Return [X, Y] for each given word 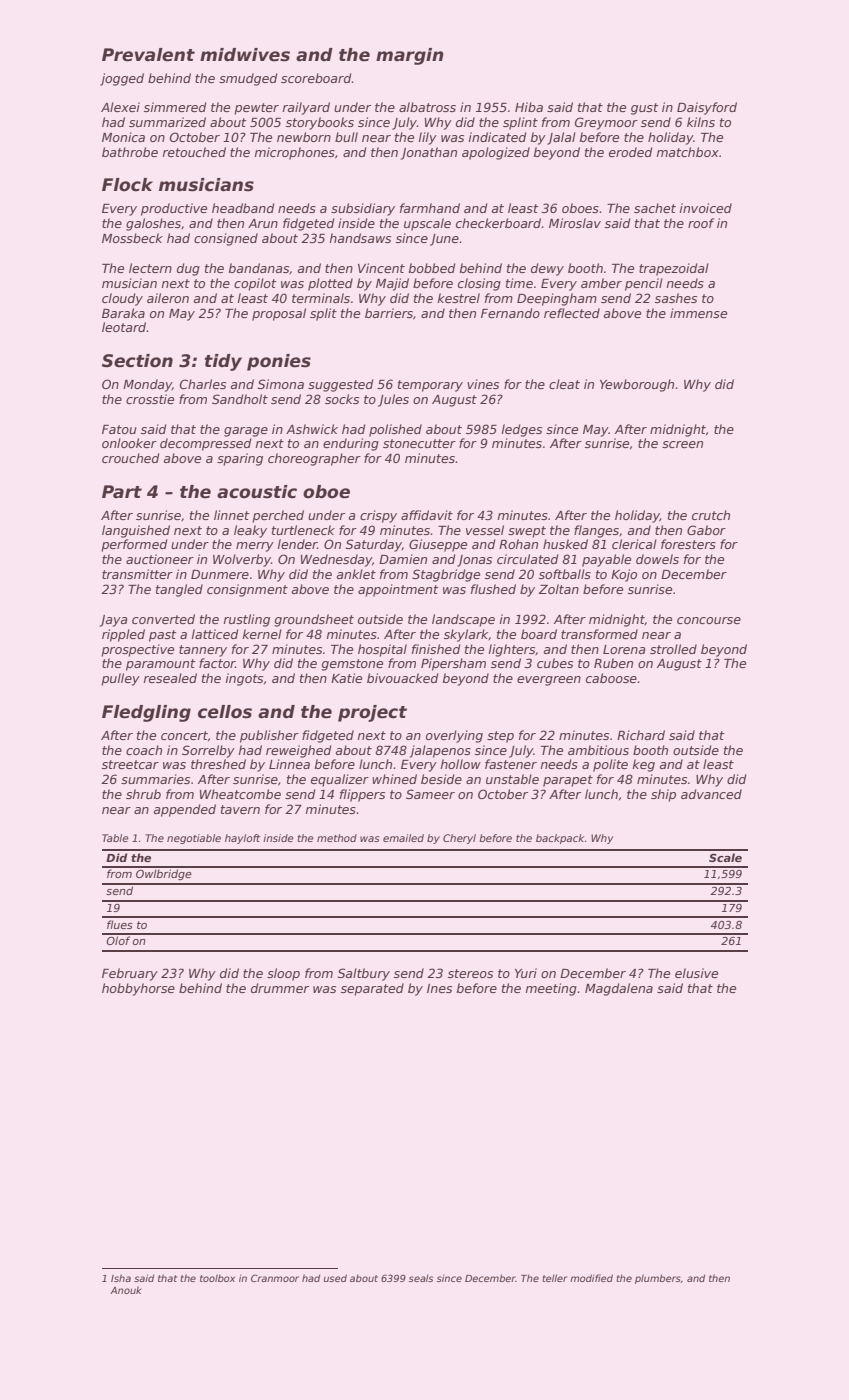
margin [410, 56]
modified [591, 1278]
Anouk [126, 1290]
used [335, 1278]
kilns [701, 122]
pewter [256, 109]
